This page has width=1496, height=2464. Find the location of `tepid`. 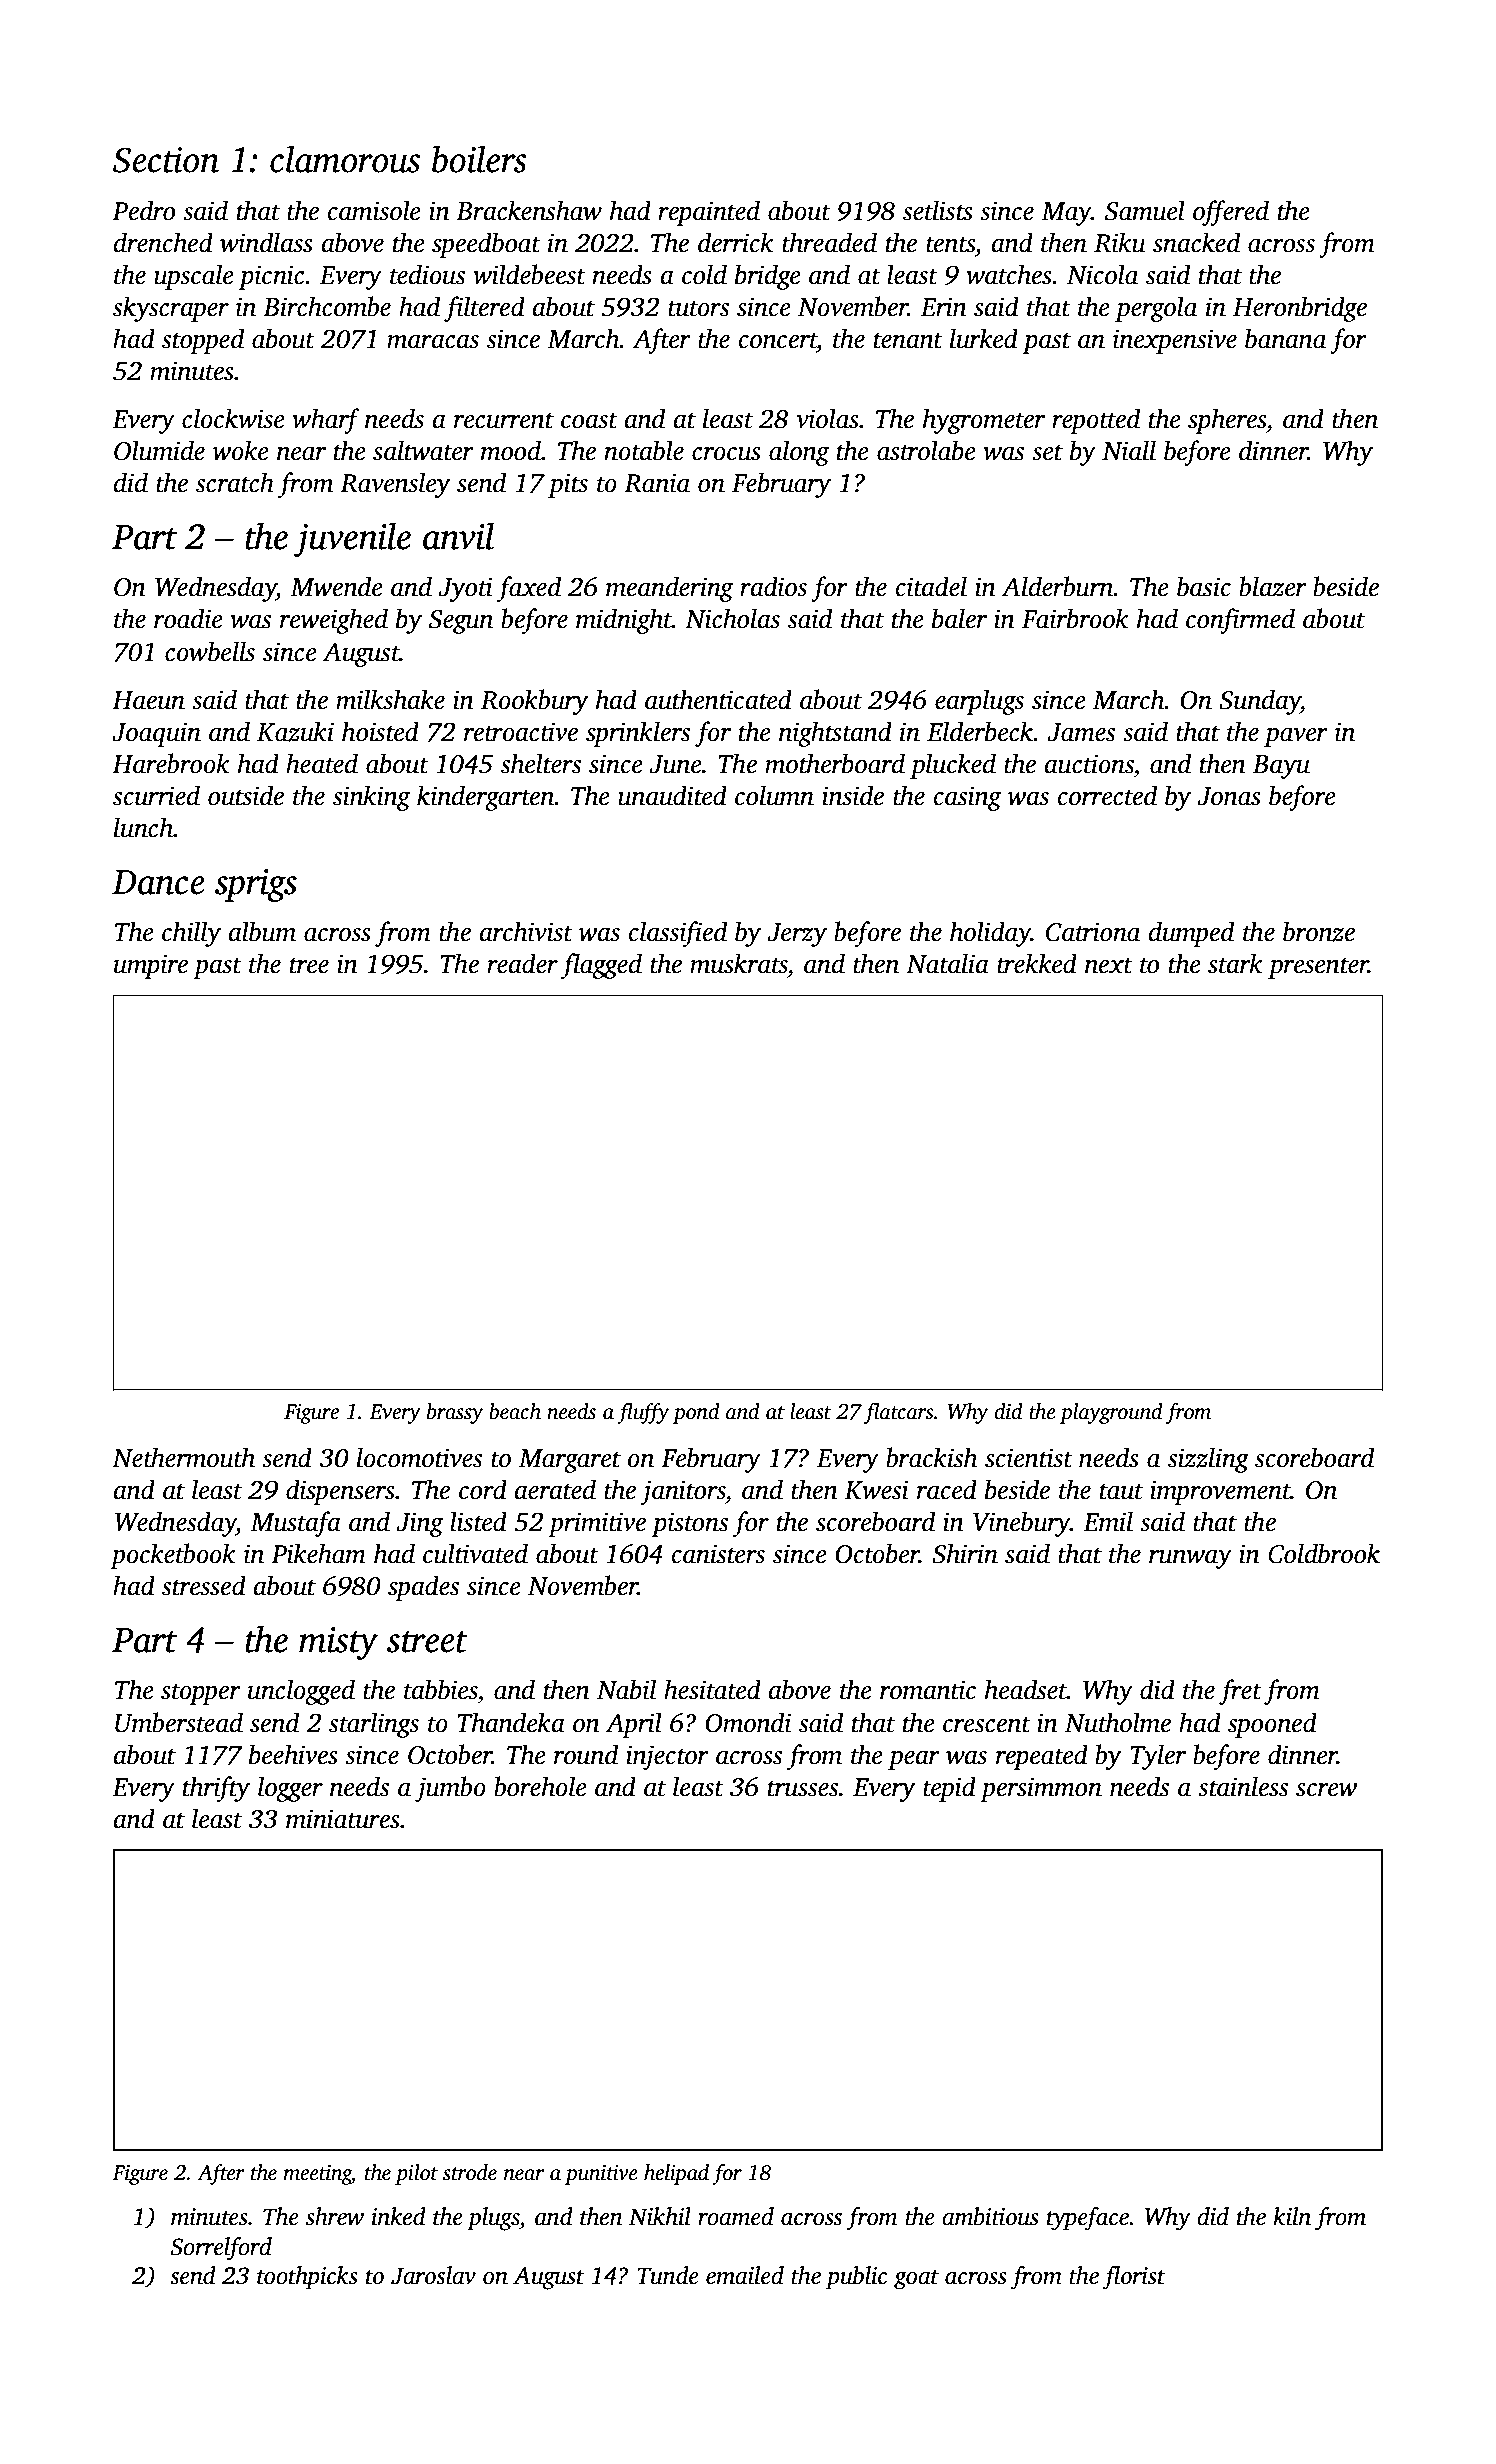

tepid is located at coordinates (949, 1789).
